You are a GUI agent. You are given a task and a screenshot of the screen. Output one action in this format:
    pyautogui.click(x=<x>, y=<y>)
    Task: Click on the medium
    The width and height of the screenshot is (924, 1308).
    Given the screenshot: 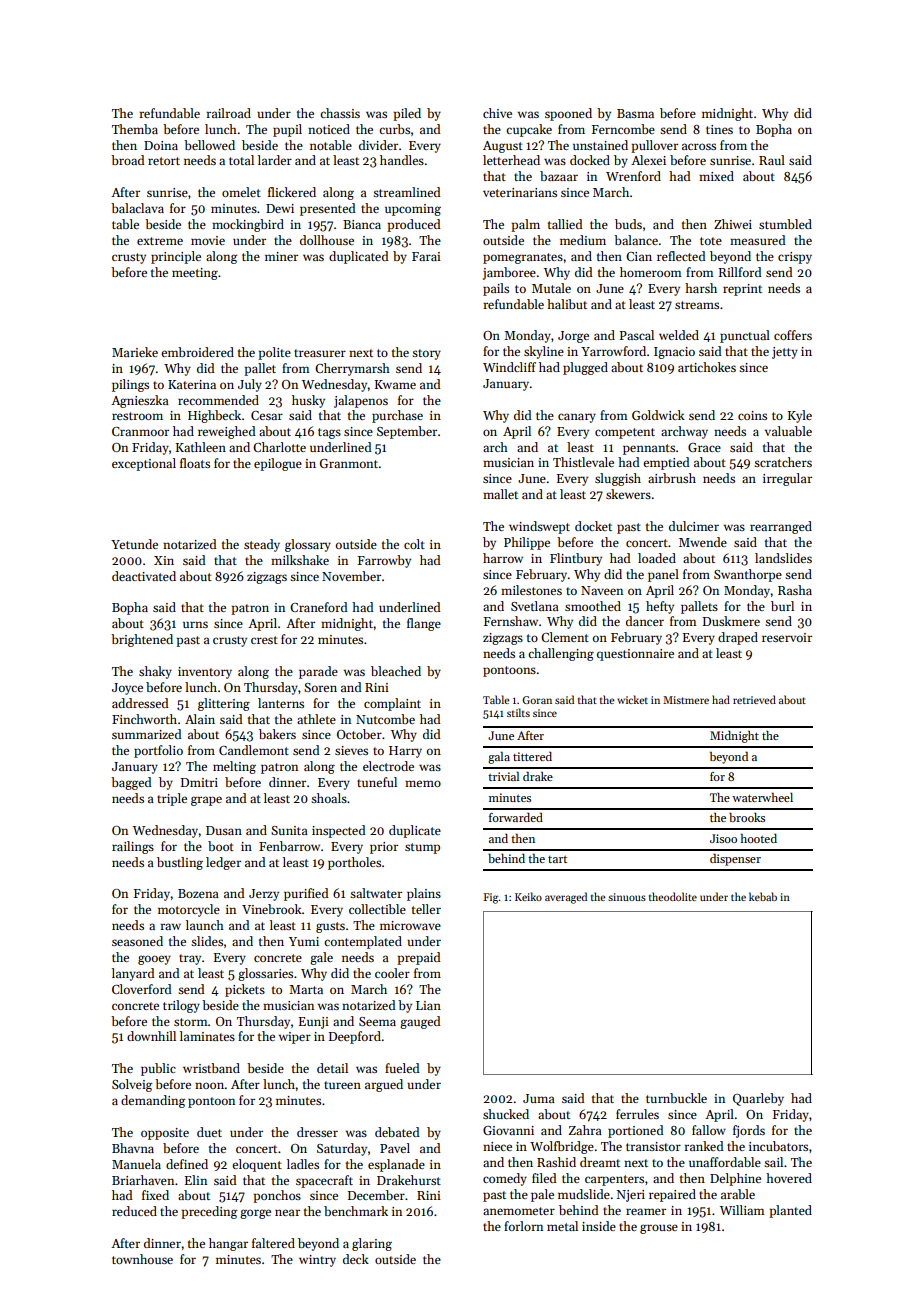 What is the action you would take?
    pyautogui.click(x=583, y=240)
